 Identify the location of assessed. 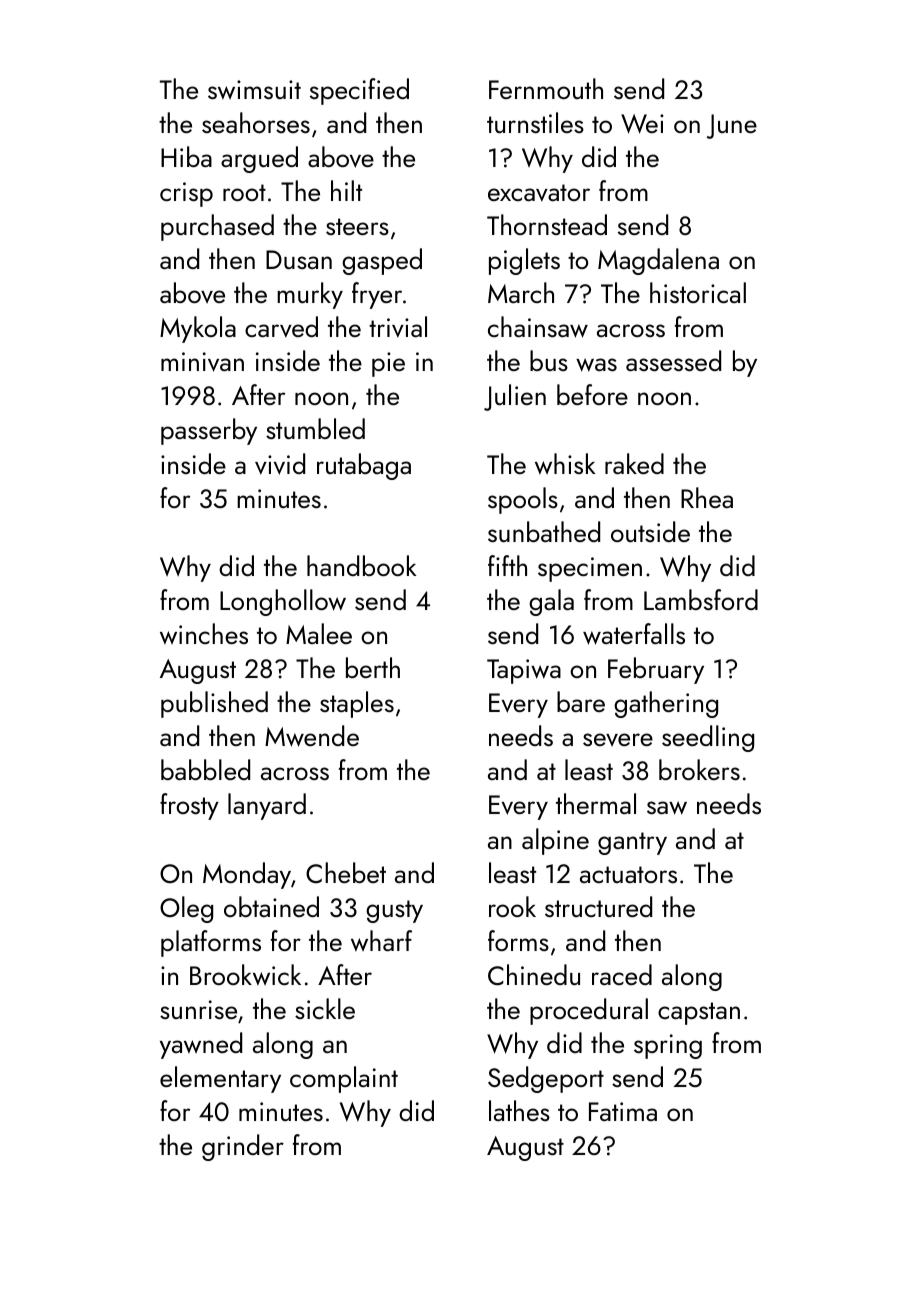
(673, 360).
